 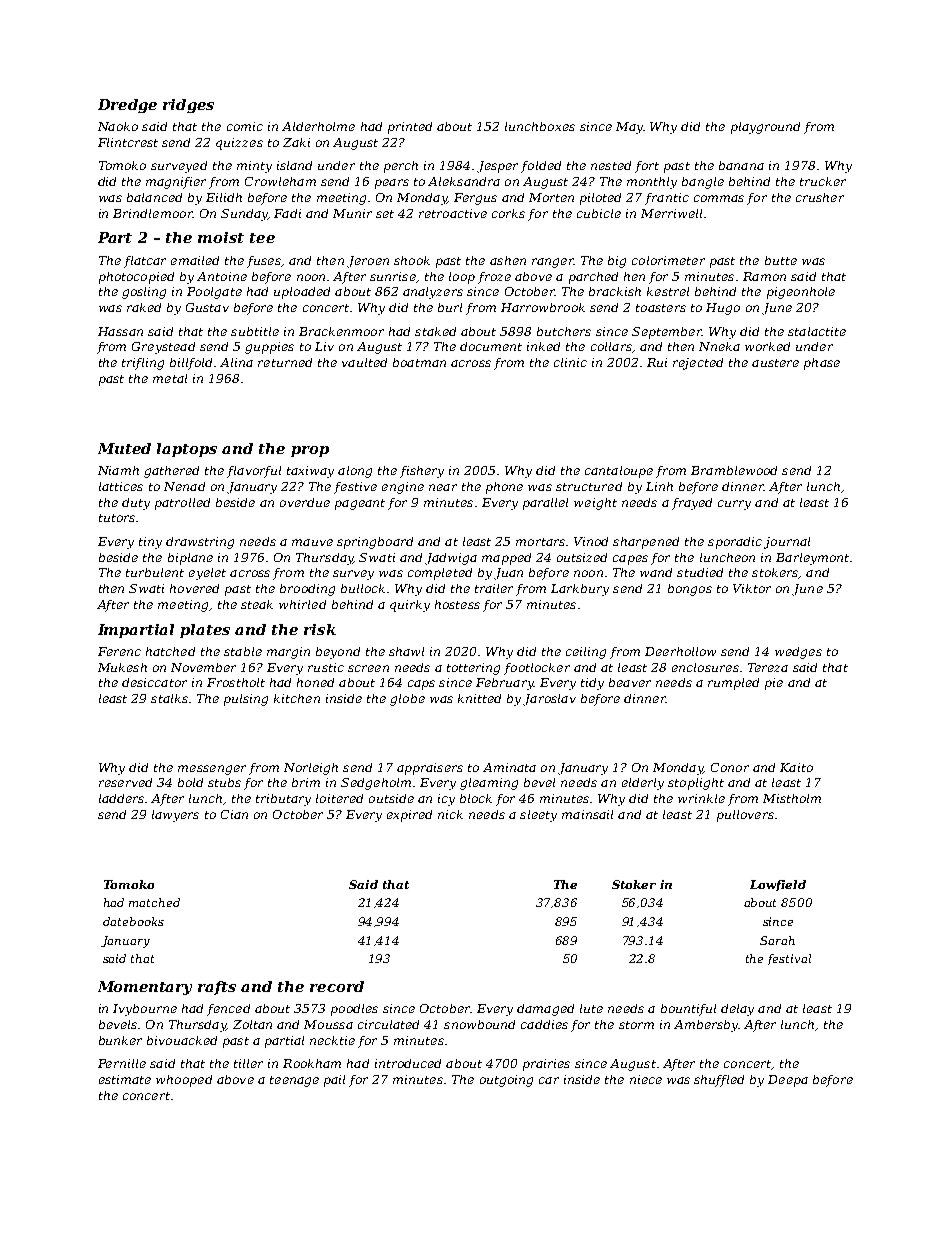 I want to click on boatman, so click(x=419, y=362).
